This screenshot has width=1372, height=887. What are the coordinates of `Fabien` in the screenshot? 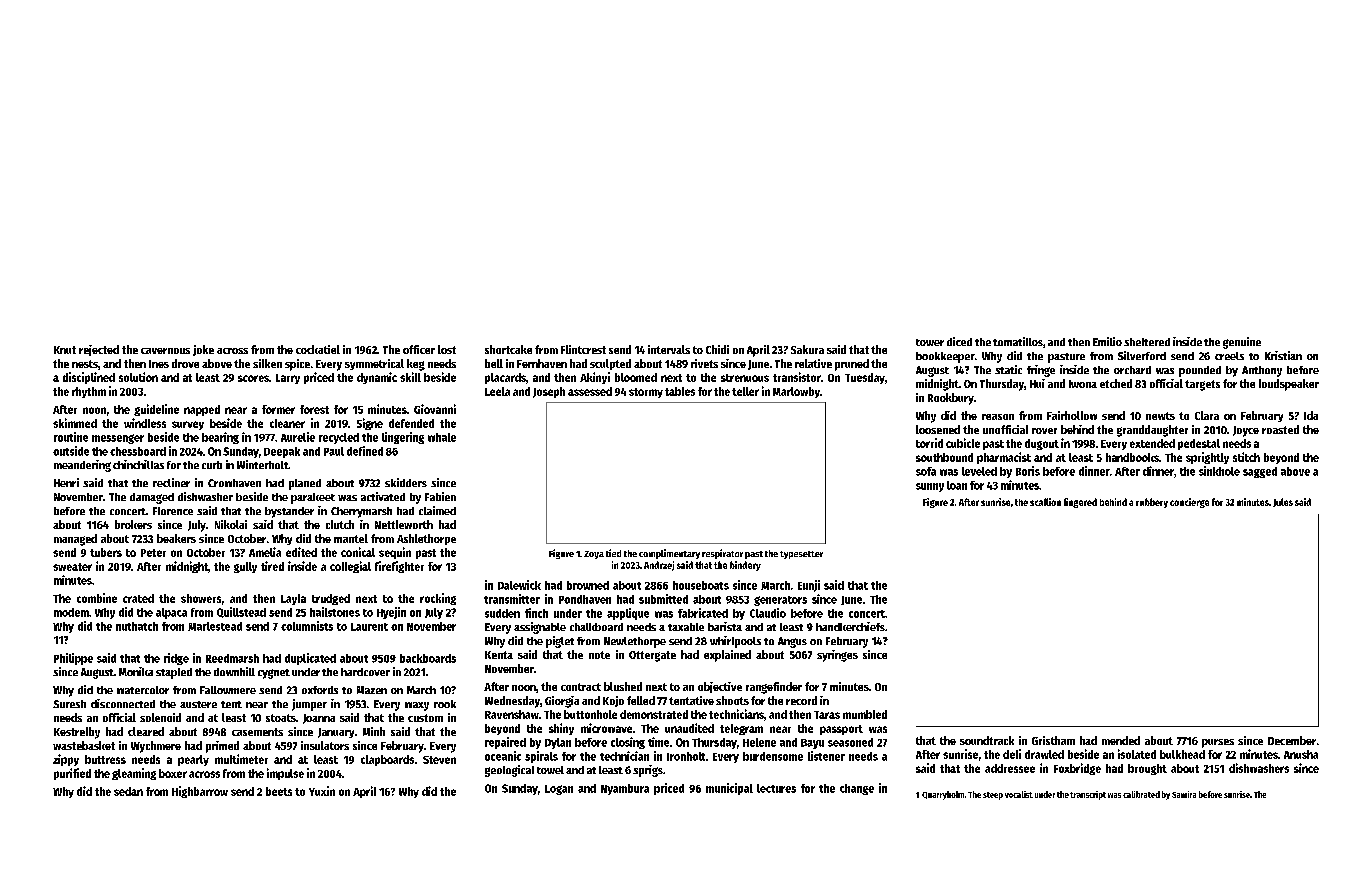 It's located at (440, 496).
